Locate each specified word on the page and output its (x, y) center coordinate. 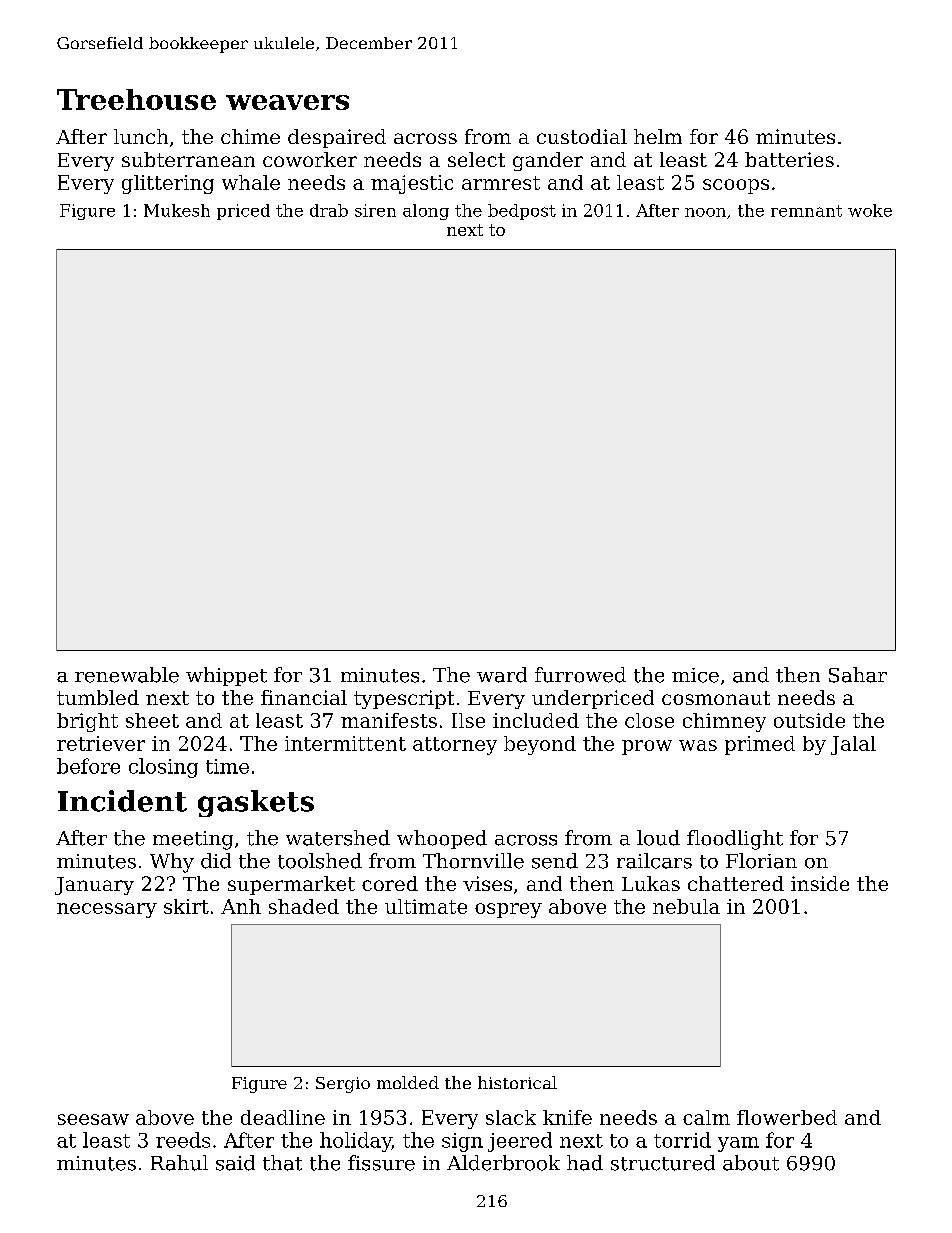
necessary (107, 910)
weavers (287, 102)
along (426, 212)
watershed (338, 838)
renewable (127, 675)
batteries (789, 159)
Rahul (179, 1163)
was (698, 745)
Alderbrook (503, 1163)
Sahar (858, 675)
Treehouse (136, 99)
